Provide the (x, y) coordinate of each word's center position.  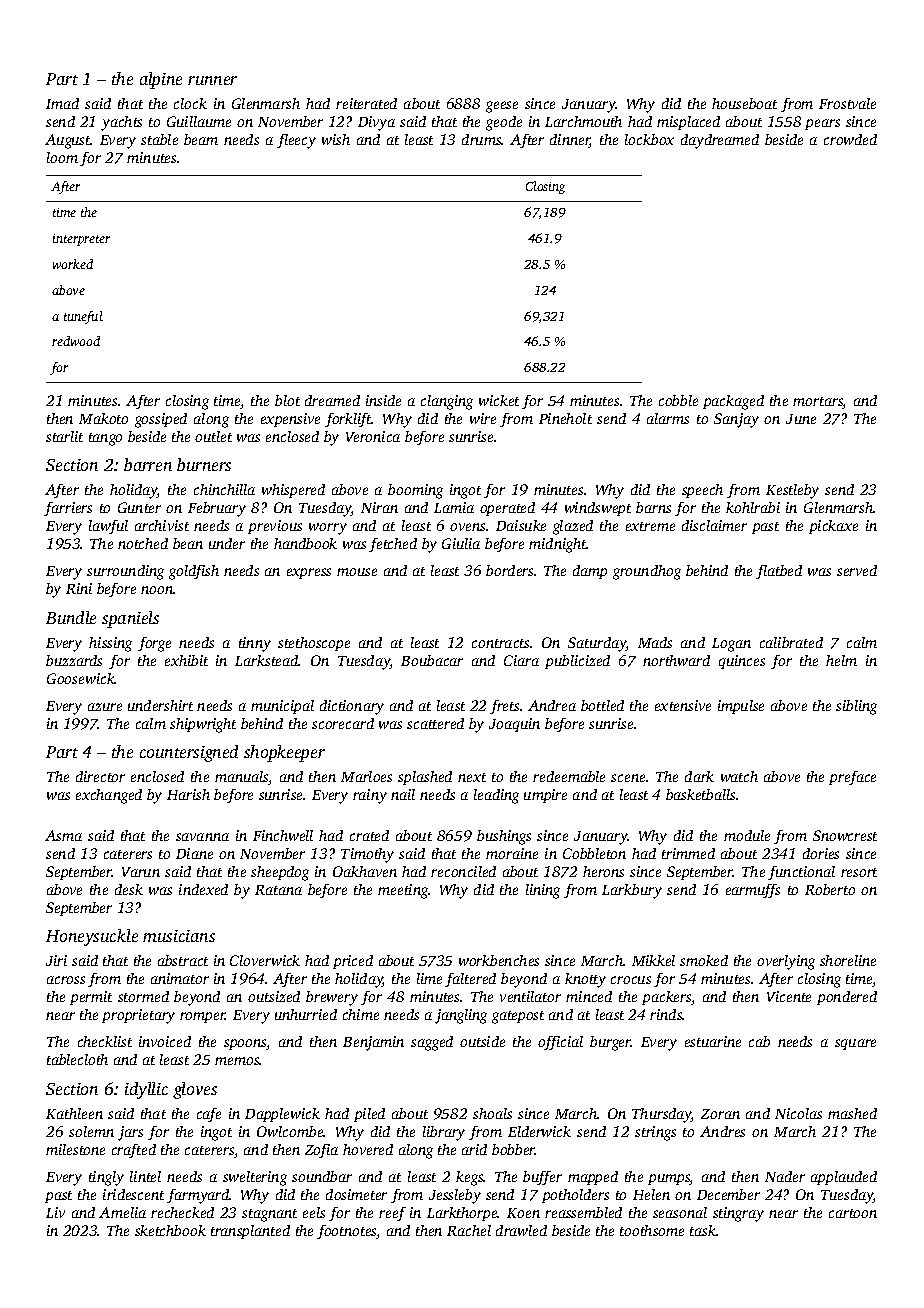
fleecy (296, 141)
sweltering (255, 1178)
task (703, 1230)
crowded (850, 139)
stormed (143, 996)
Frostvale (847, 103)
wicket (499, 400)
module (747, 835)
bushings (504, 837)
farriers (68, 509)
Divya (376, 123)
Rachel (469, 1230)
